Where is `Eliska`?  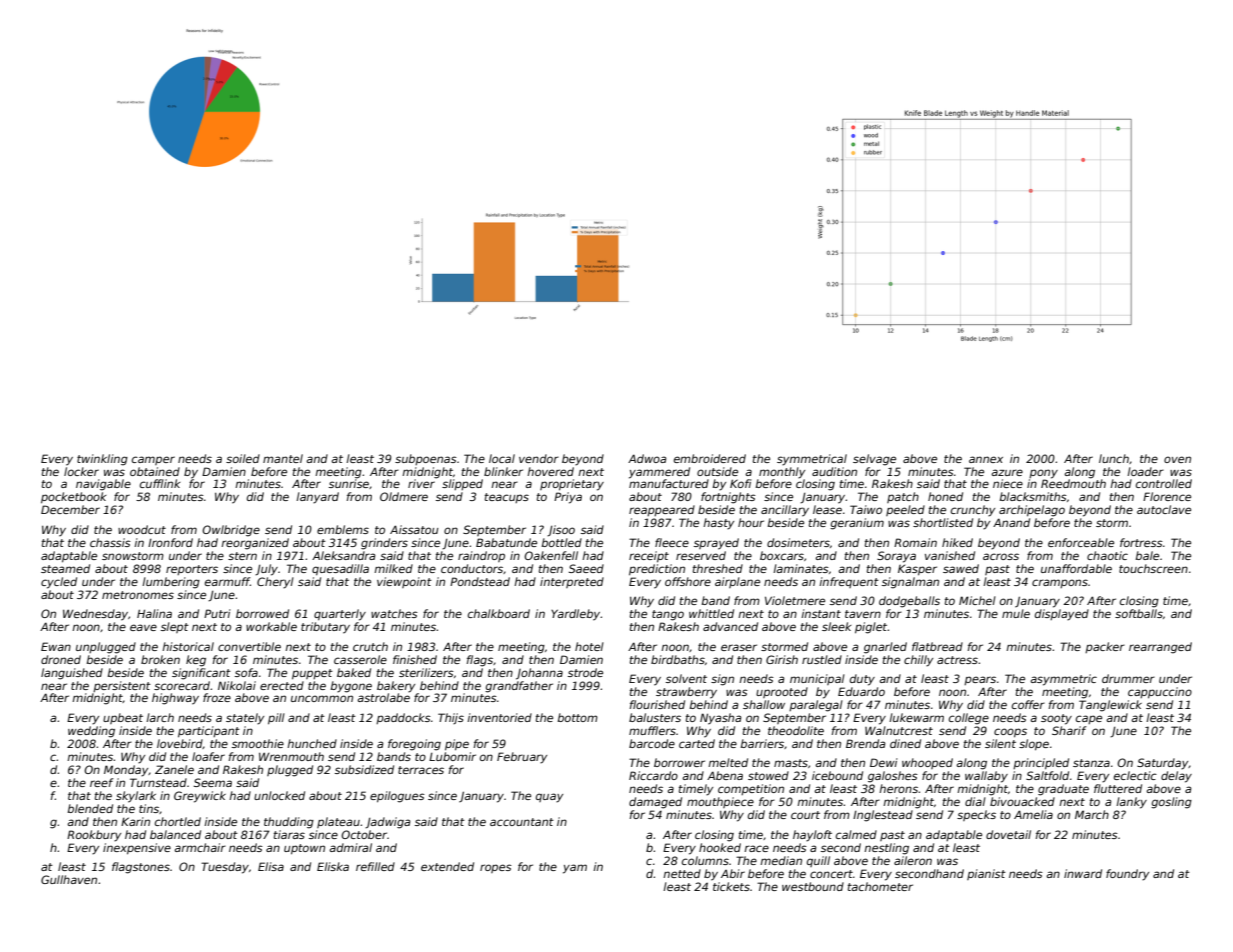
Eliska is located at coordinates (333, 866).
